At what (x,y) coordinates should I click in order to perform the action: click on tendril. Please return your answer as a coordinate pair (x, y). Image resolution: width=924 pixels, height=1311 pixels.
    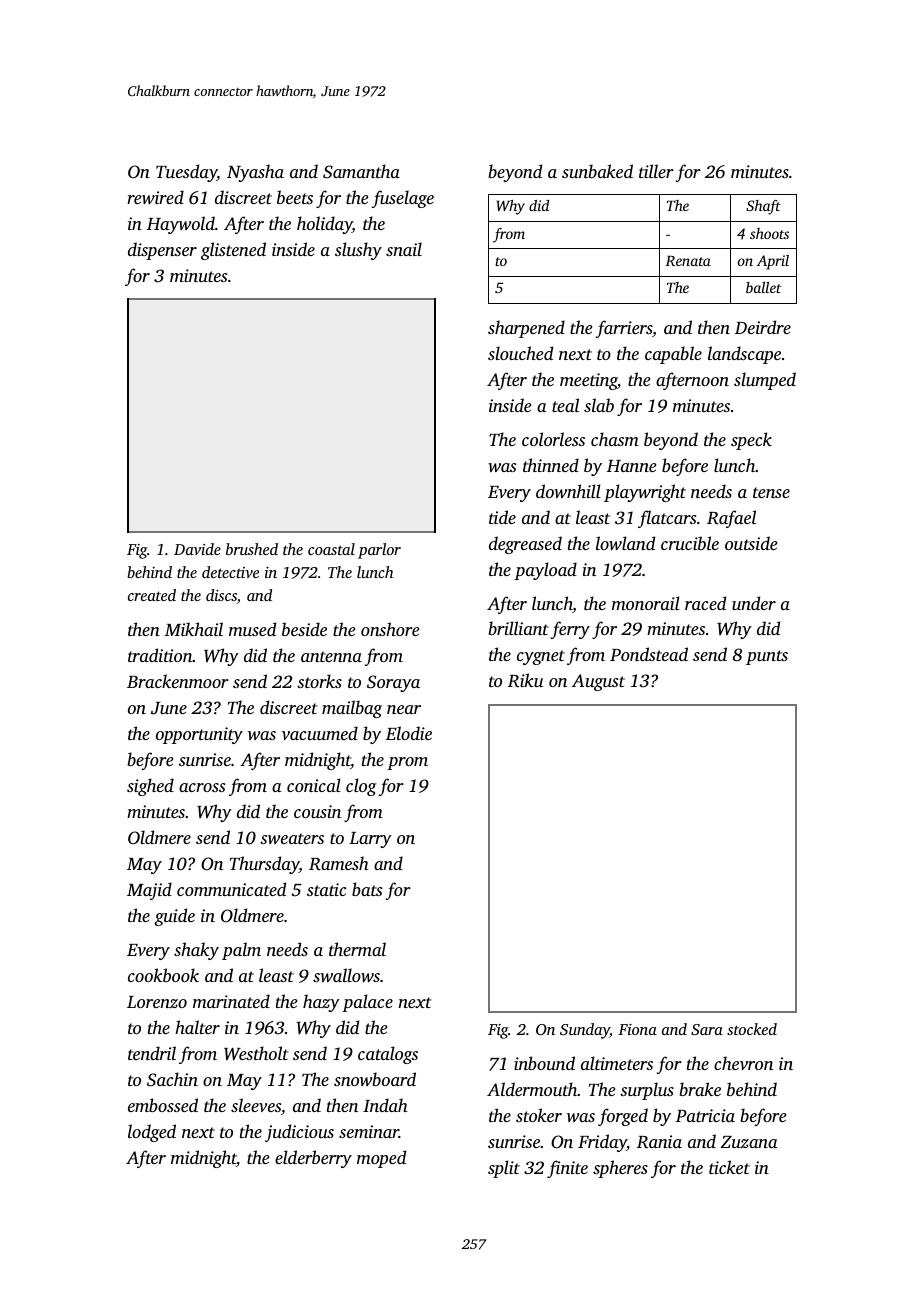
    Looking at the image, I should click on (152, 1053).
